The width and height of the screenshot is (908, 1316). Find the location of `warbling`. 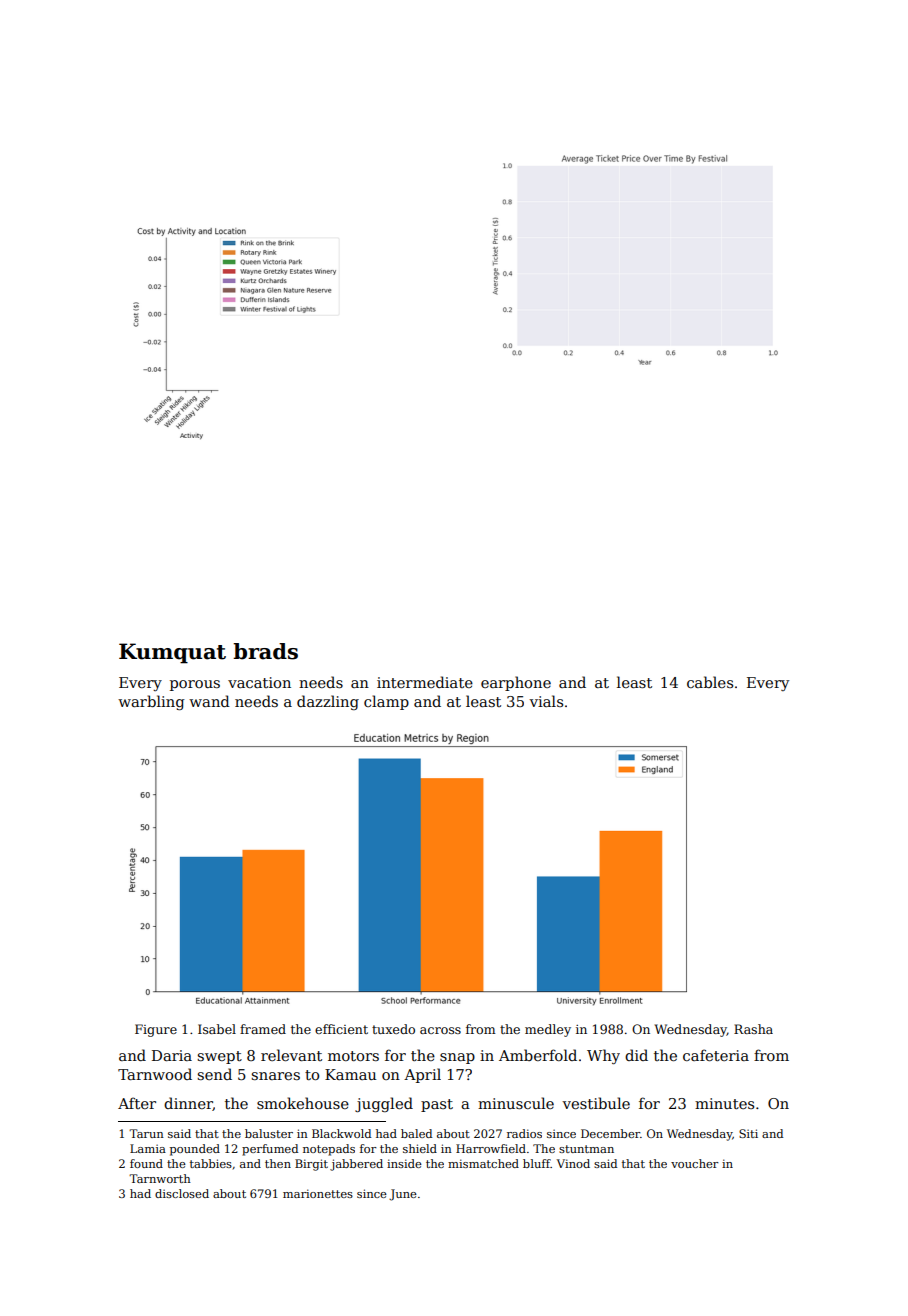

warbling is located at coordinates (151, 702).
